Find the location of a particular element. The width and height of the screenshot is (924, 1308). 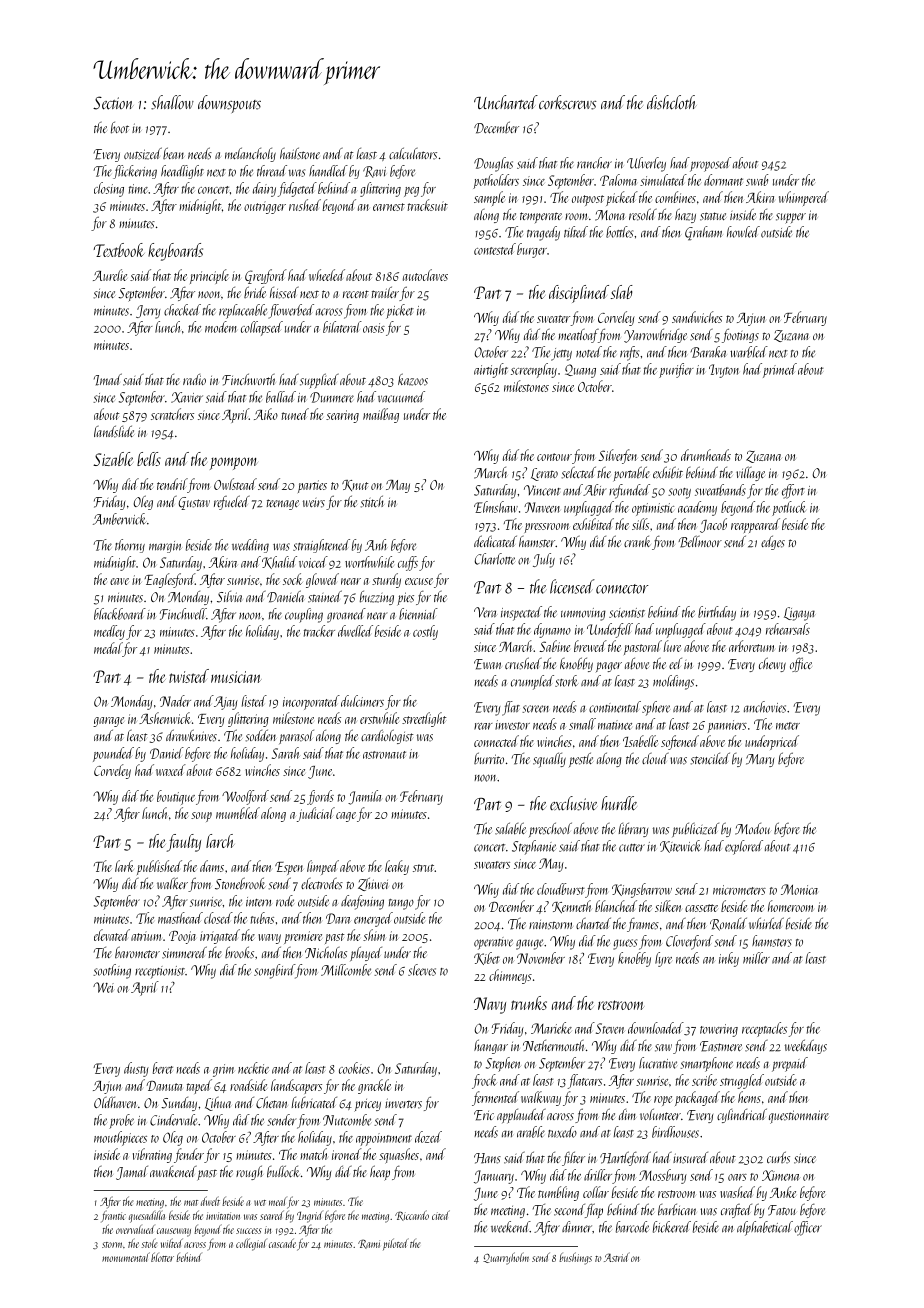

primed is located at coordinates (780, 370).
